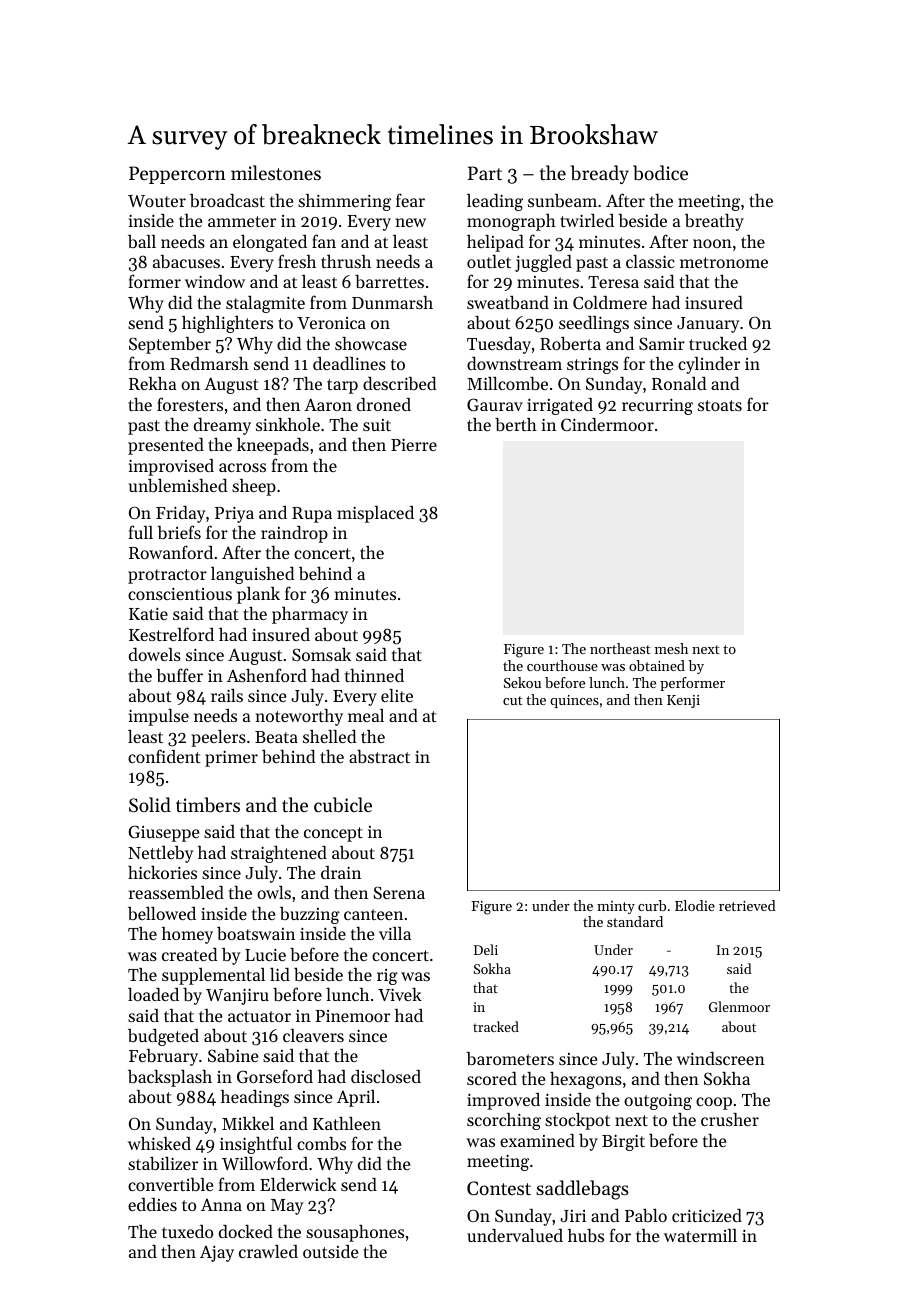  Describe the element at coordinates (700, 1235) in the page. I see `watermill` at that location.
